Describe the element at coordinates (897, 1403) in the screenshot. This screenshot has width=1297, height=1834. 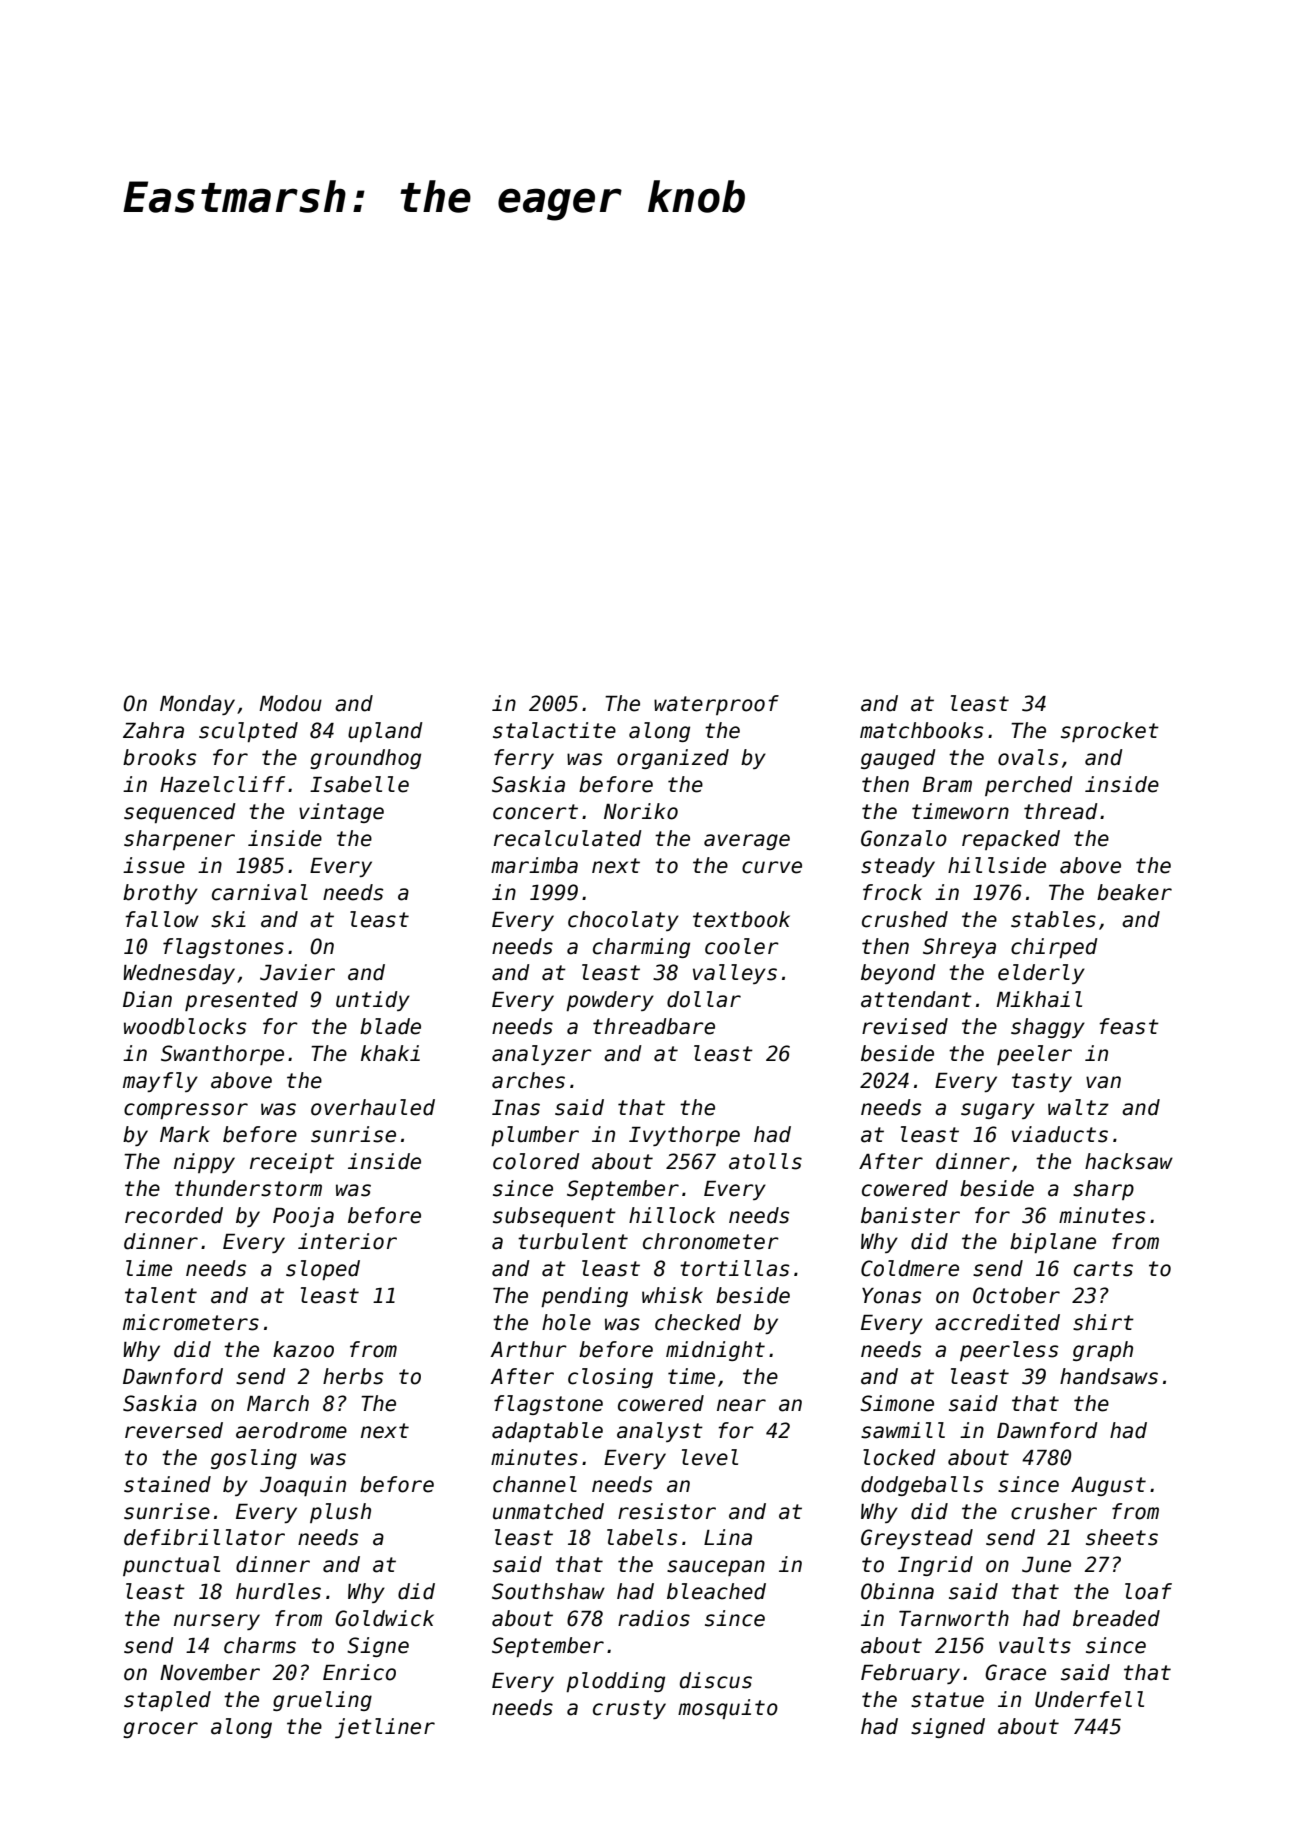
I see `Simone` at that location.
